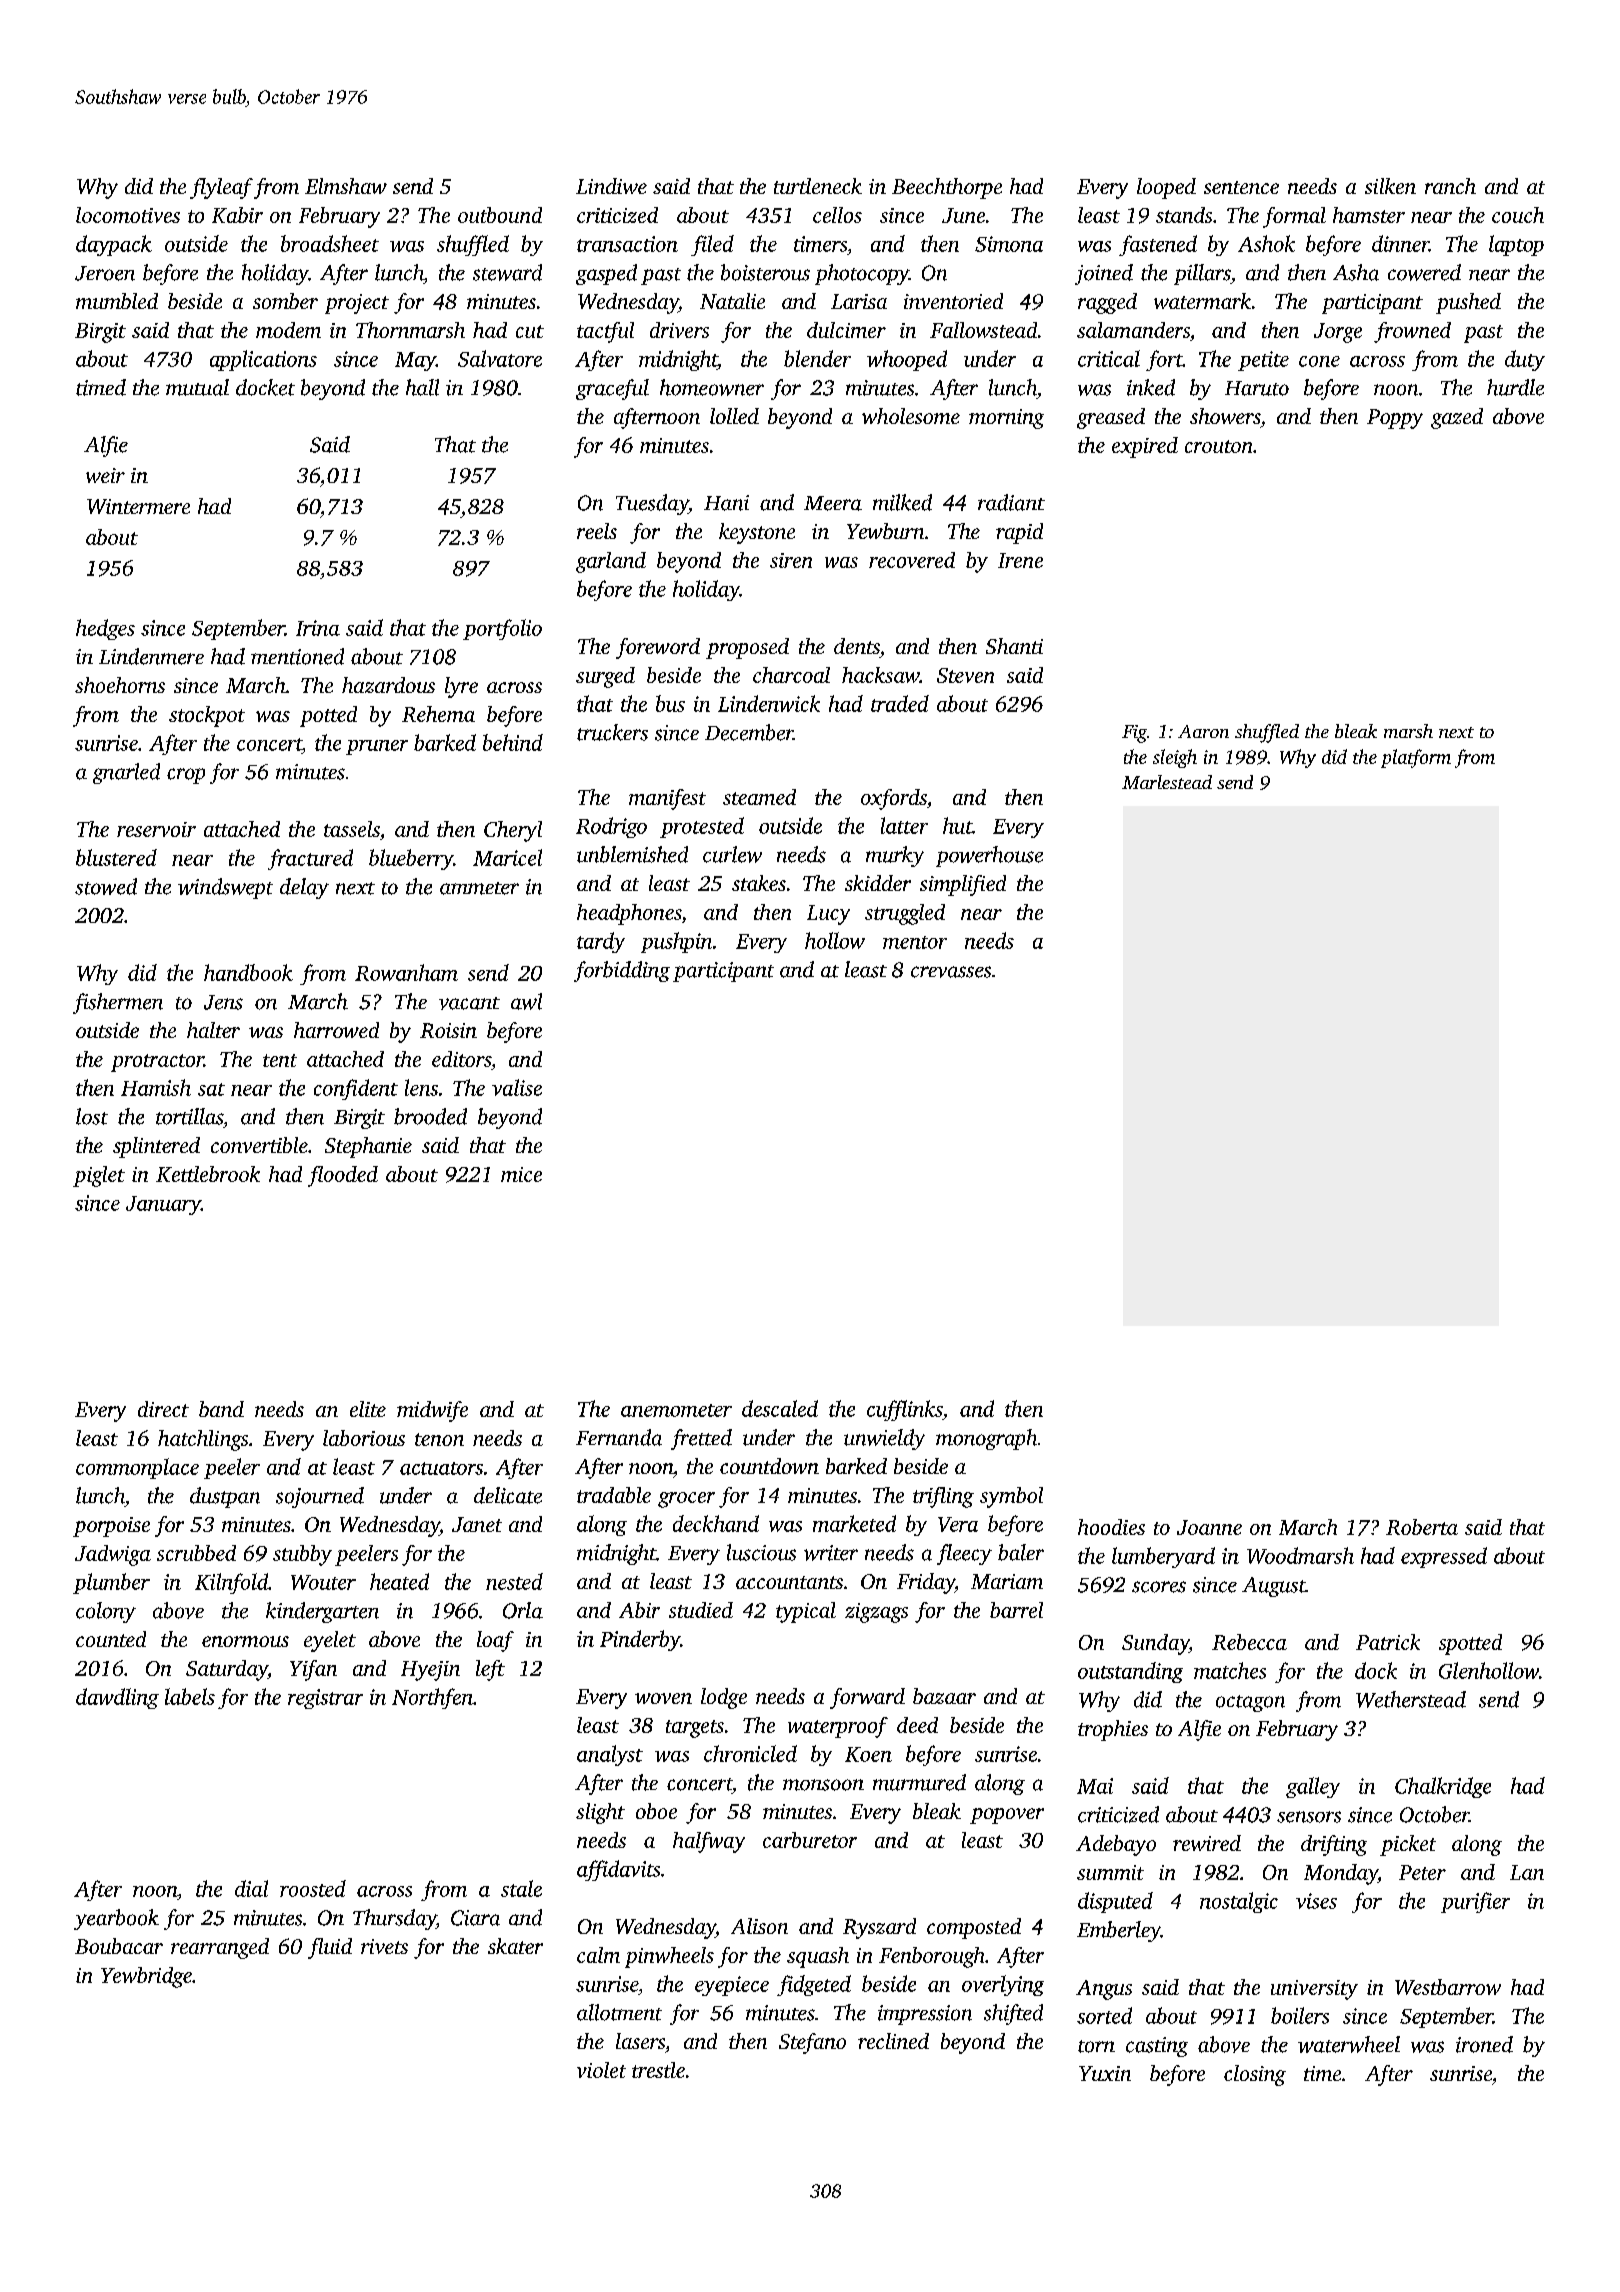 The height and width of the screenshot is (2292, 1620). What do you see at coordinates (1416, 758) in the screenshot?
I see `platform` at bounding box center [1416, 758].
